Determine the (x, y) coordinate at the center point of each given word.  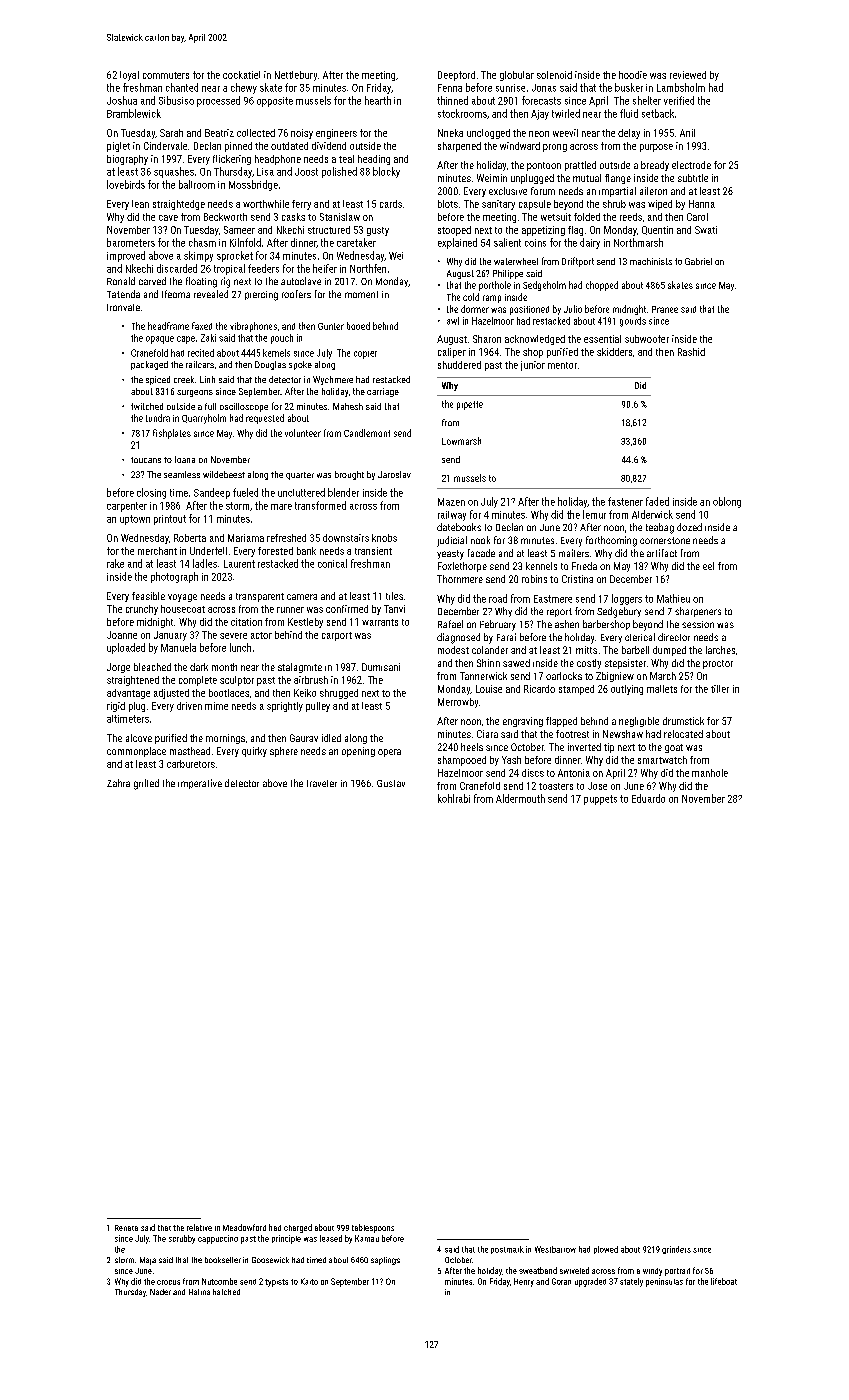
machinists (651, 261)
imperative (200, 784)
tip (609, 748)
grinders (676, 1250)
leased (331, 1238)
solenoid (554, 75)
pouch (282, 339)
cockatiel (241, 75)
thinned (452, 100)
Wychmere (333, 380)
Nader (160, 1292)
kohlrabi (454, 798)
